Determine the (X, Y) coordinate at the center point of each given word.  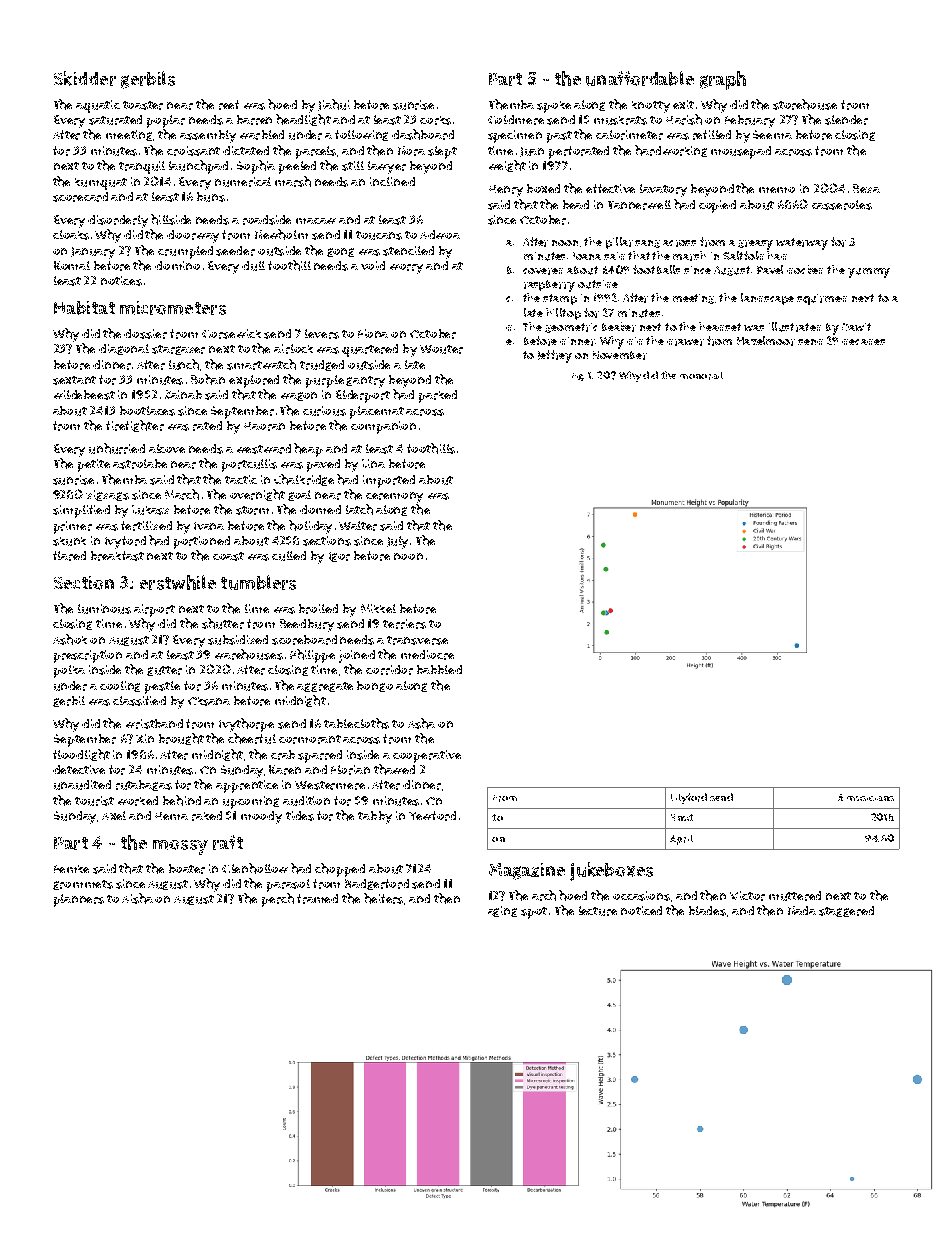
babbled (439, 669)
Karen (285, 770)
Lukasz (150, 510)
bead (576, 204)
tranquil (142, 167)
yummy (869, 273)
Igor (339, 557)
